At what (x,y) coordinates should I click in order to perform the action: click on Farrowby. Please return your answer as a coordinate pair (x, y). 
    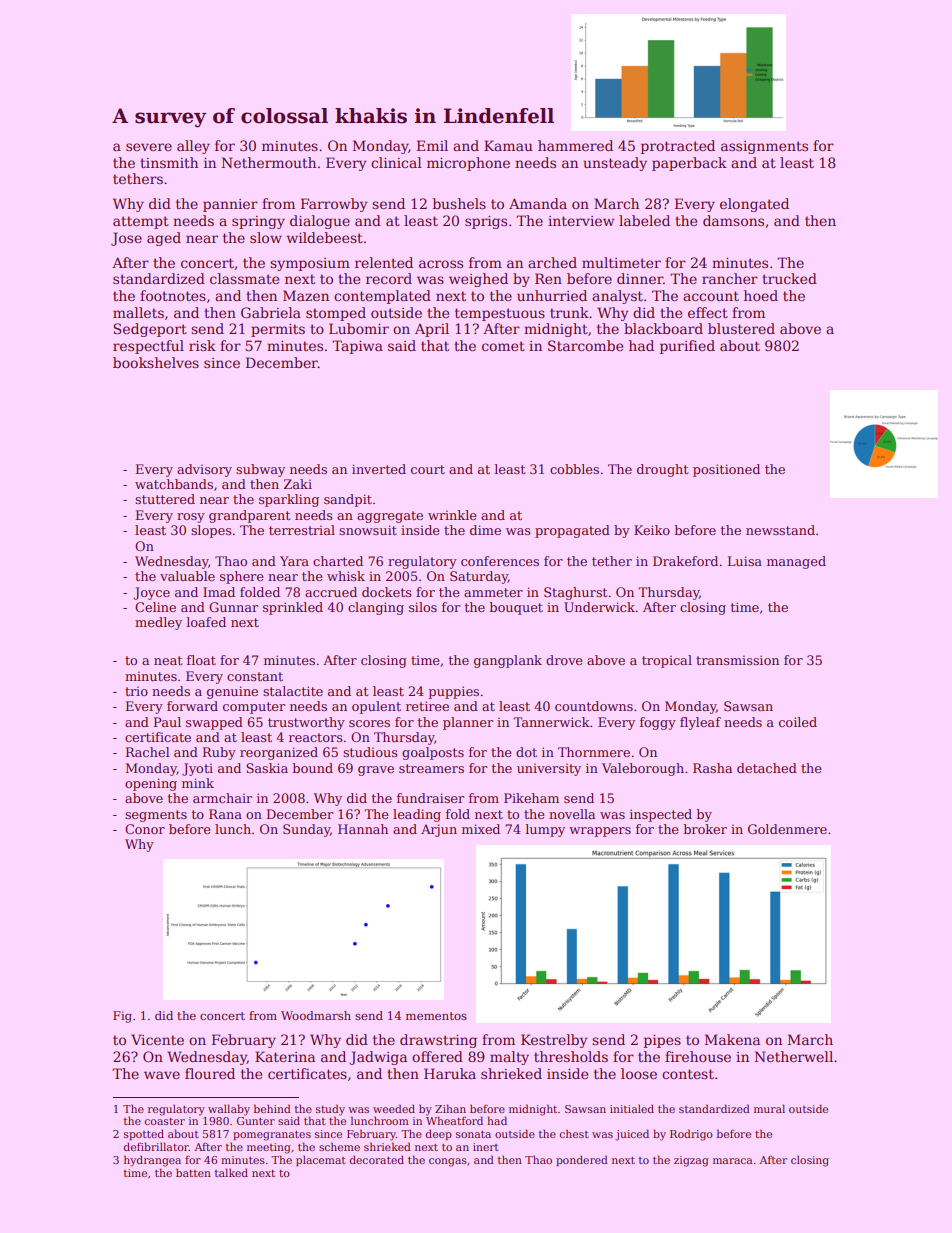
    Looking at the image, I should click on (334, 205).
